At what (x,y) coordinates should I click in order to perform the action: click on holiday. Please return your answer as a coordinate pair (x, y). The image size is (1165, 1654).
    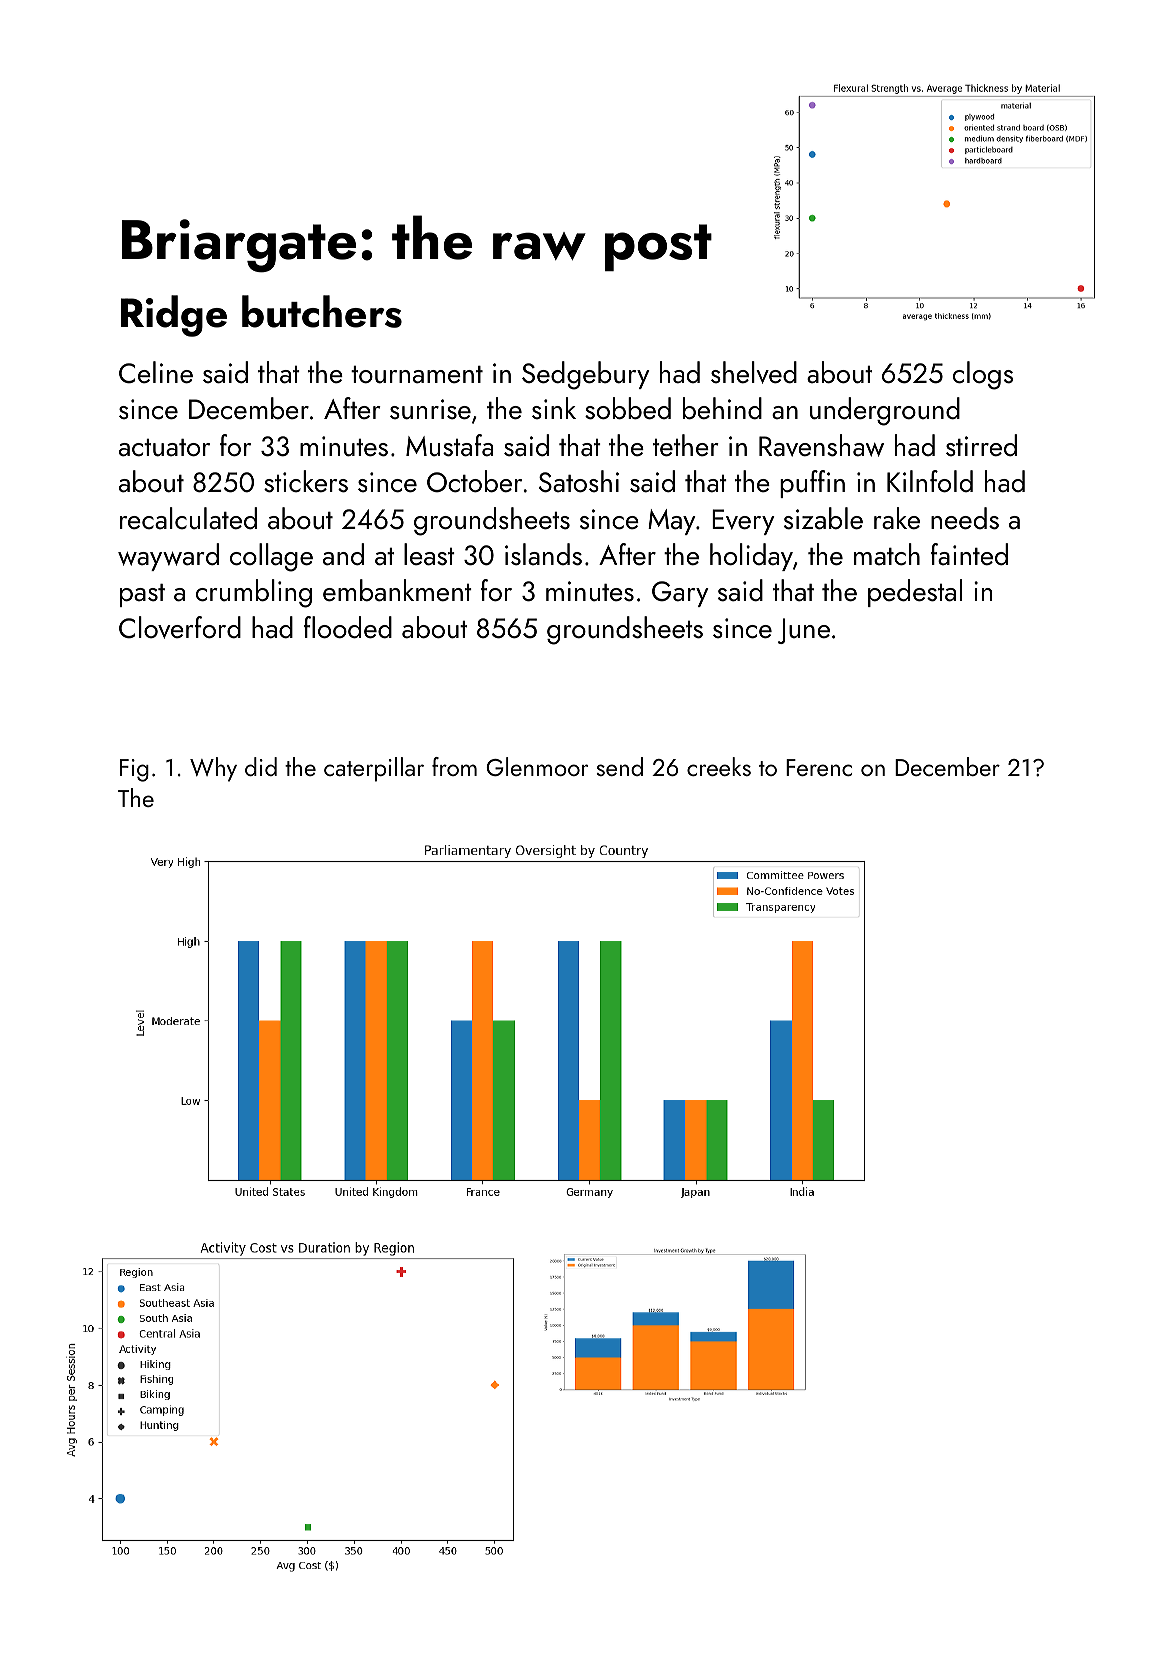
    Looking at the image, I should click on (751, 557).
